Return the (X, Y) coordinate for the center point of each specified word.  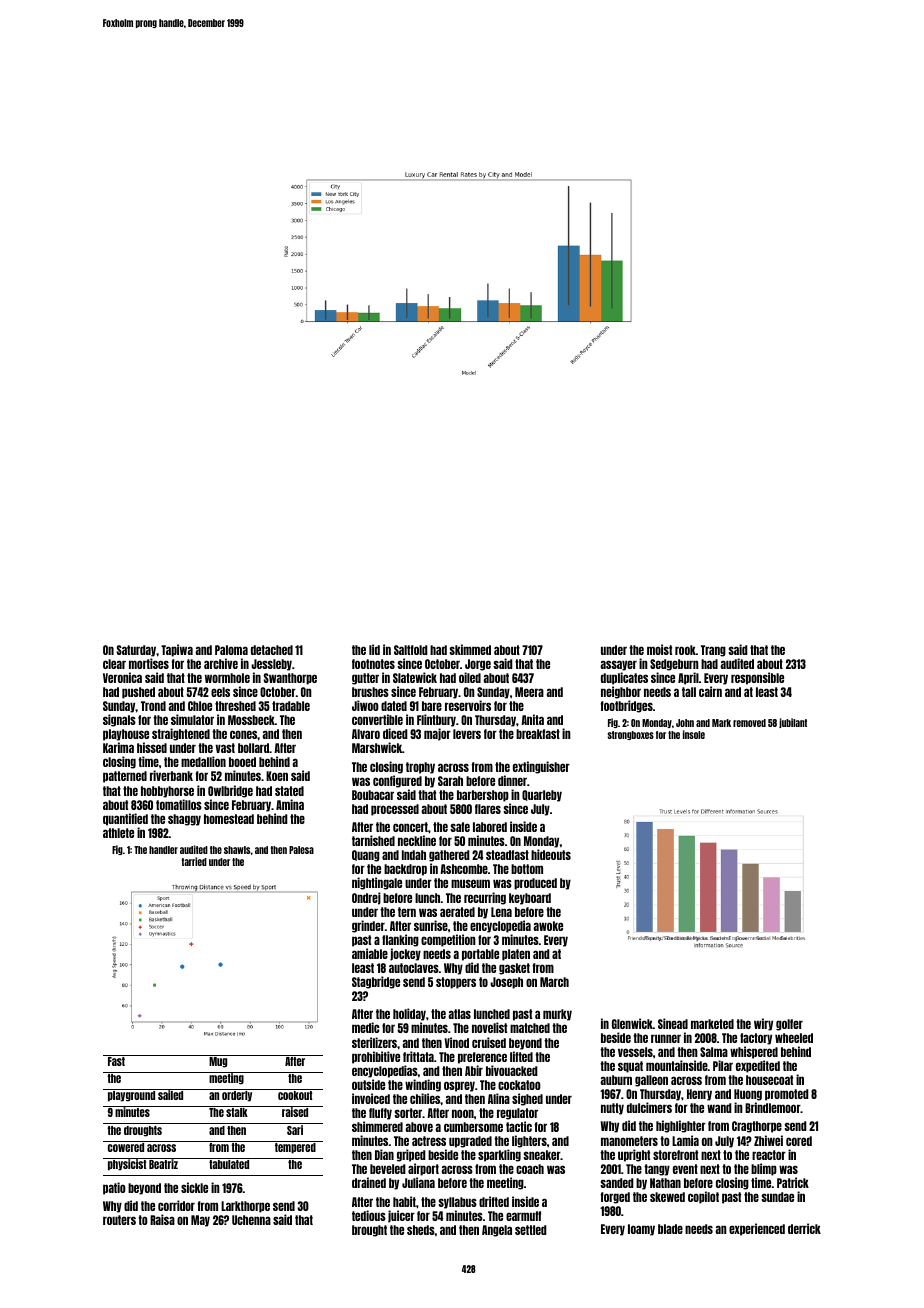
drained (369, 1182)
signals (119, 720)
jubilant (793, 723)
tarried (194, 861)
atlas (459, 1014)
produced (535, 884)
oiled (470, 677)
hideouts (551, 854)
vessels (635, 1052)
